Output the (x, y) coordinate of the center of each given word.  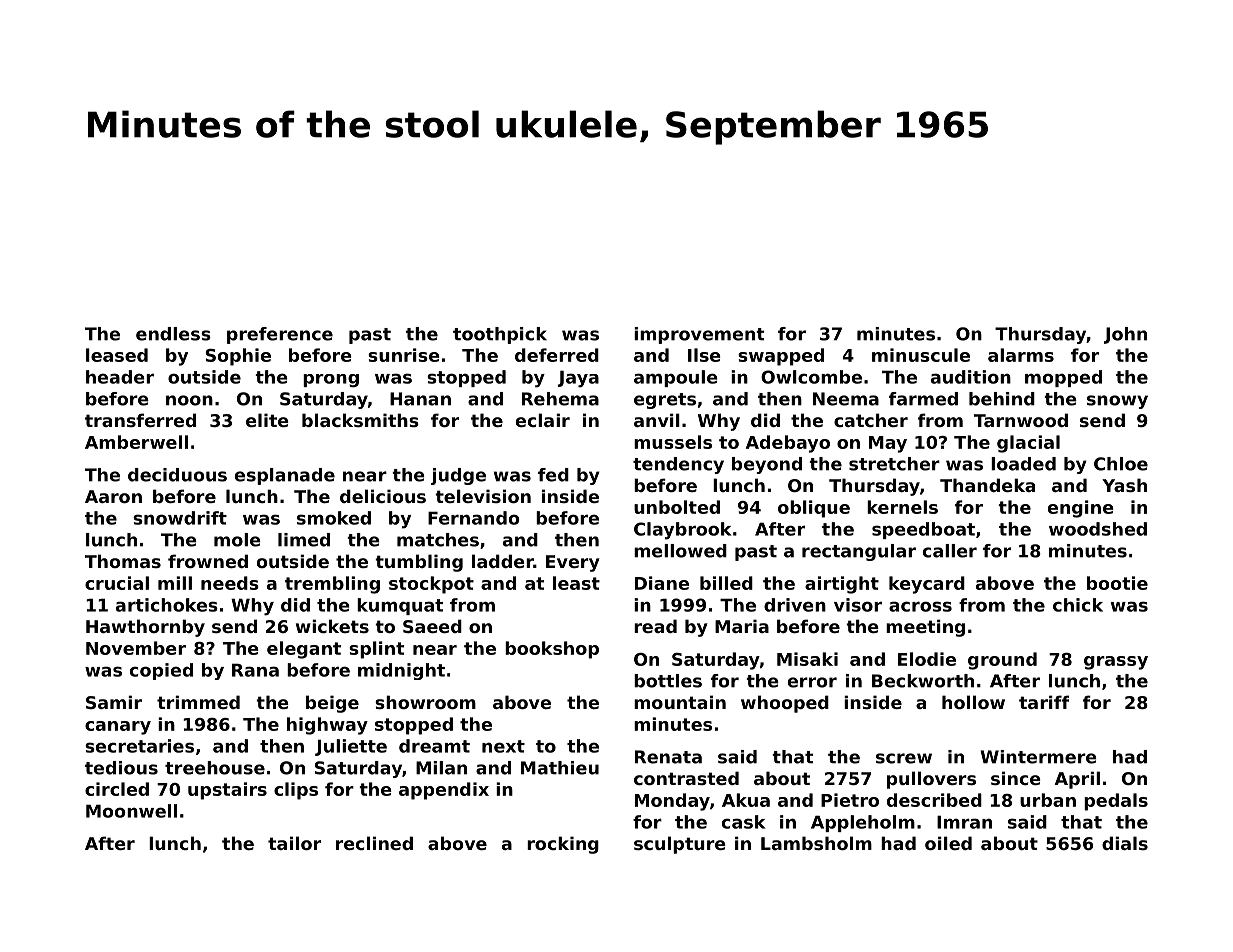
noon (189, 400)
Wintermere (1039, 757)
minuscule (921, 355)
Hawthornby (145, 628)
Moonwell (131, 811)
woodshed (1098, 529)
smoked (334, 518)
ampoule (676, 378)
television (483, 496)
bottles (668, 681)
